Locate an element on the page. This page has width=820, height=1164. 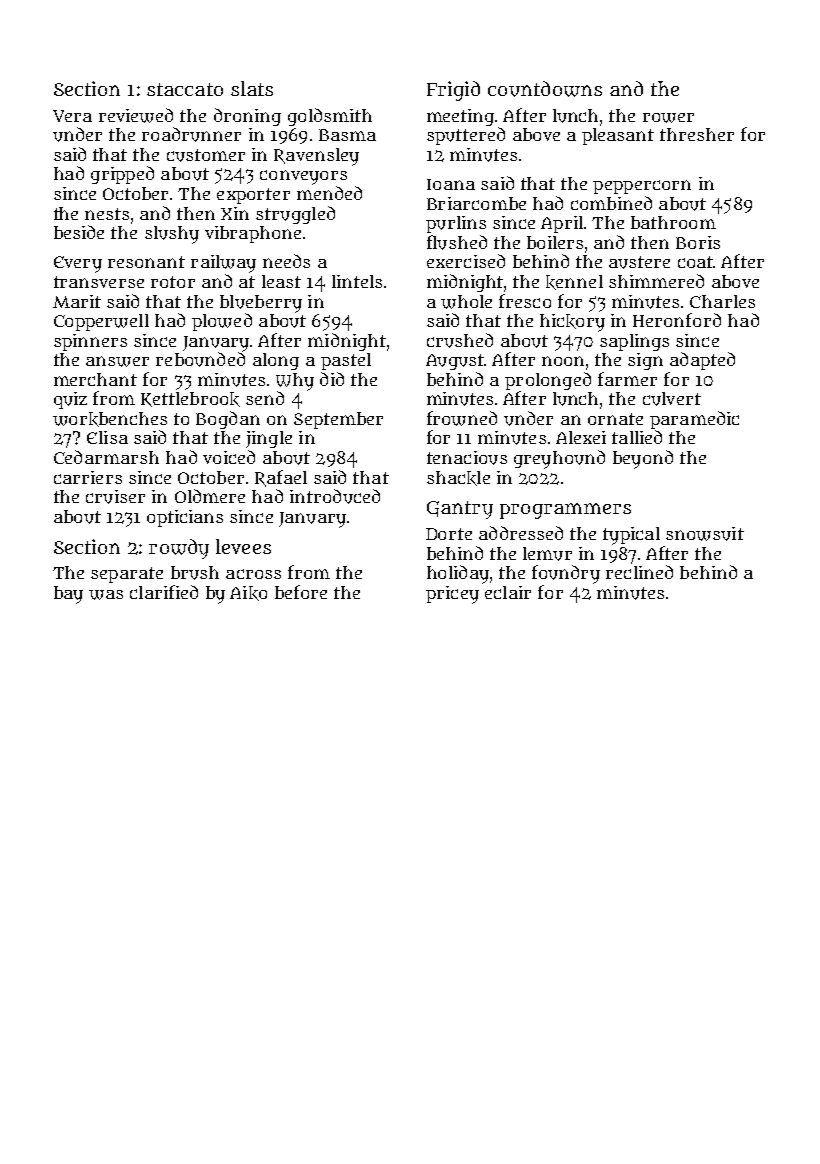
merchant is located at coordinates (95, 379).
